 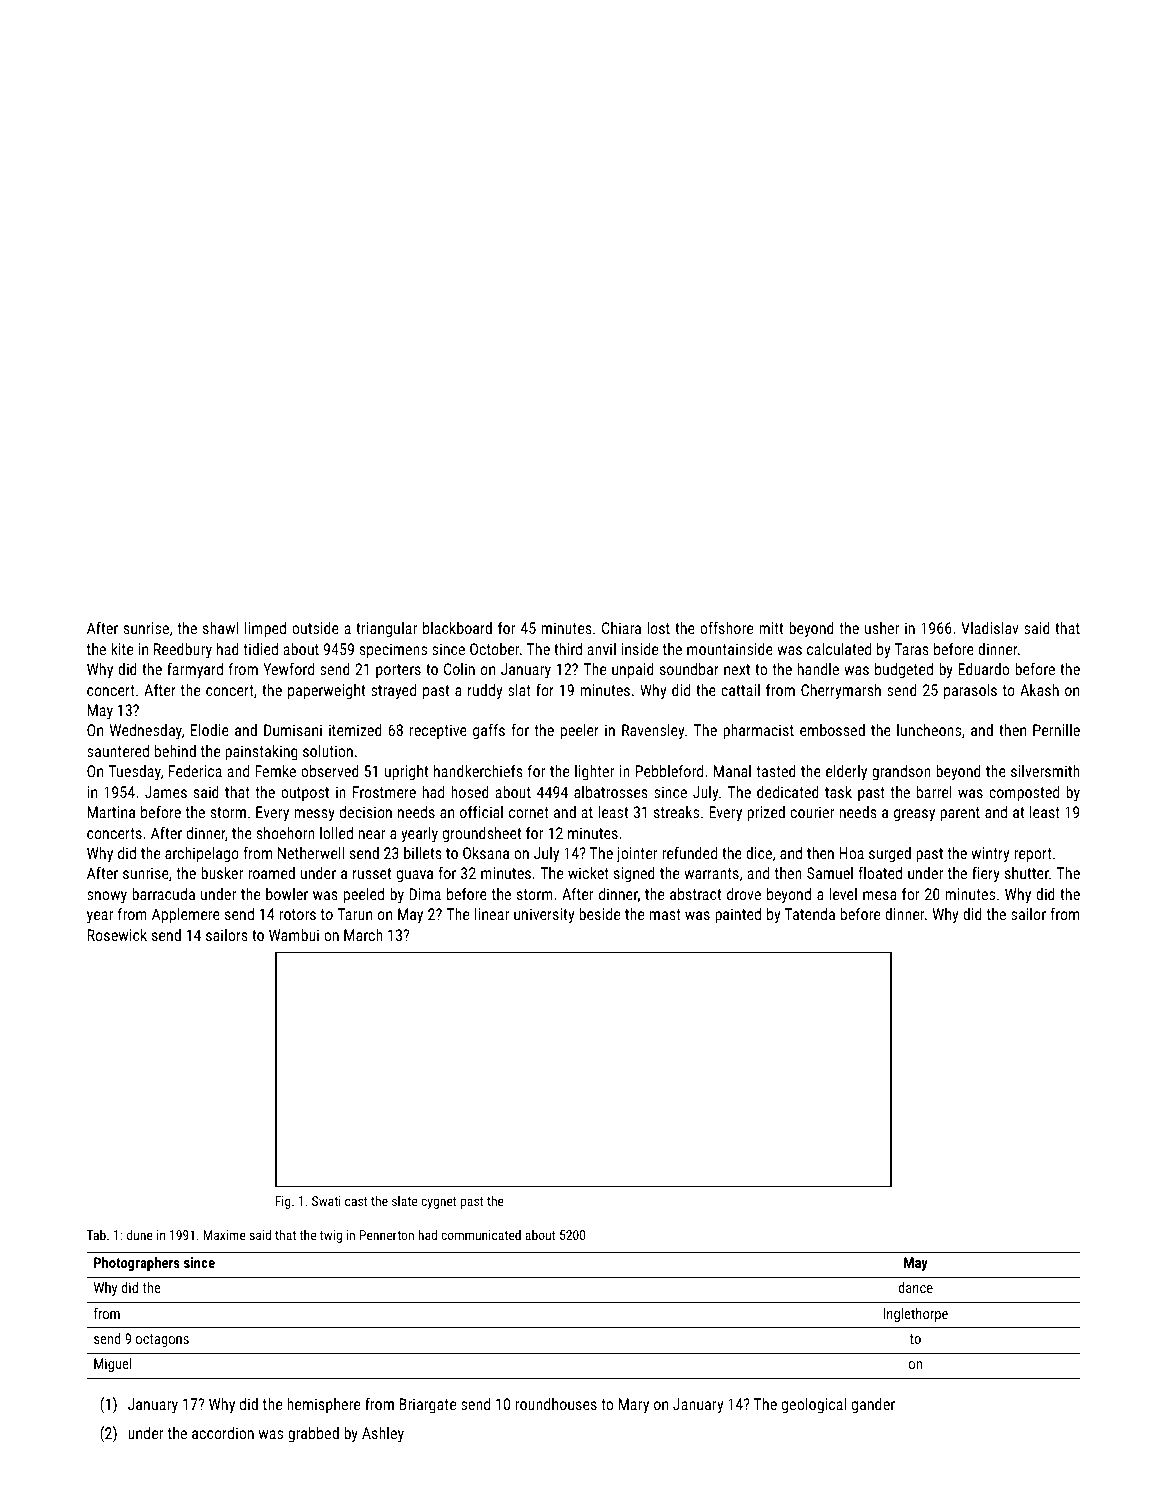 What do you see at coordinates (880, 895) in the screenshot?
I see `mesa` at bounding box center [880, 895].
